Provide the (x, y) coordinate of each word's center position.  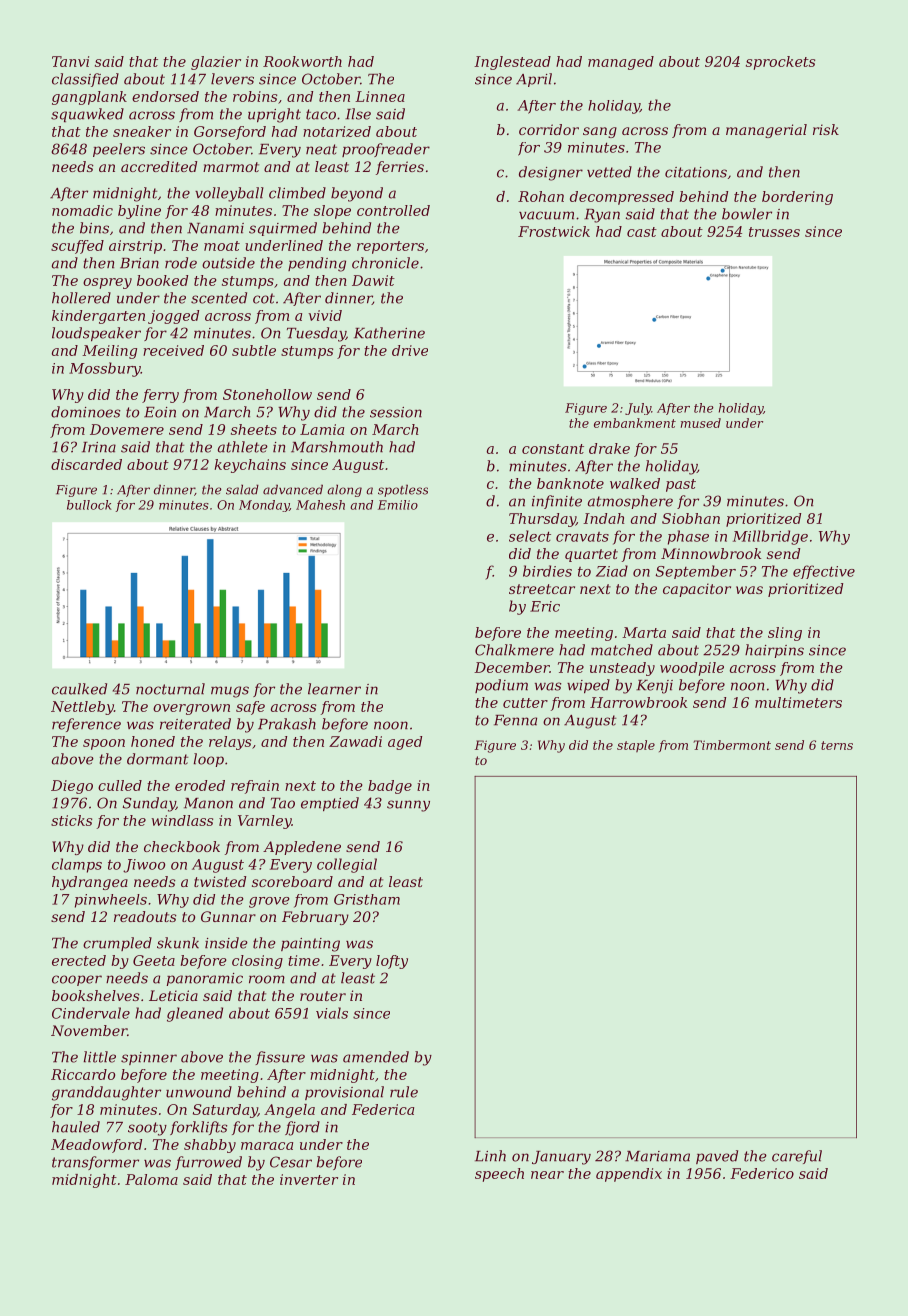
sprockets (780, 63)
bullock (89, 505)
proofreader (386, 150)
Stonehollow (267, 394)
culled (120, 785)
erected (79, 960)
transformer (95, 1163)
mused (701, 423)
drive (410, 350)
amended (376, 1057)
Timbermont (732, 745)
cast (642, 232)
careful (797, 1157)
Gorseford (230, 133)
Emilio (398, 505)
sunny (408, 806)
